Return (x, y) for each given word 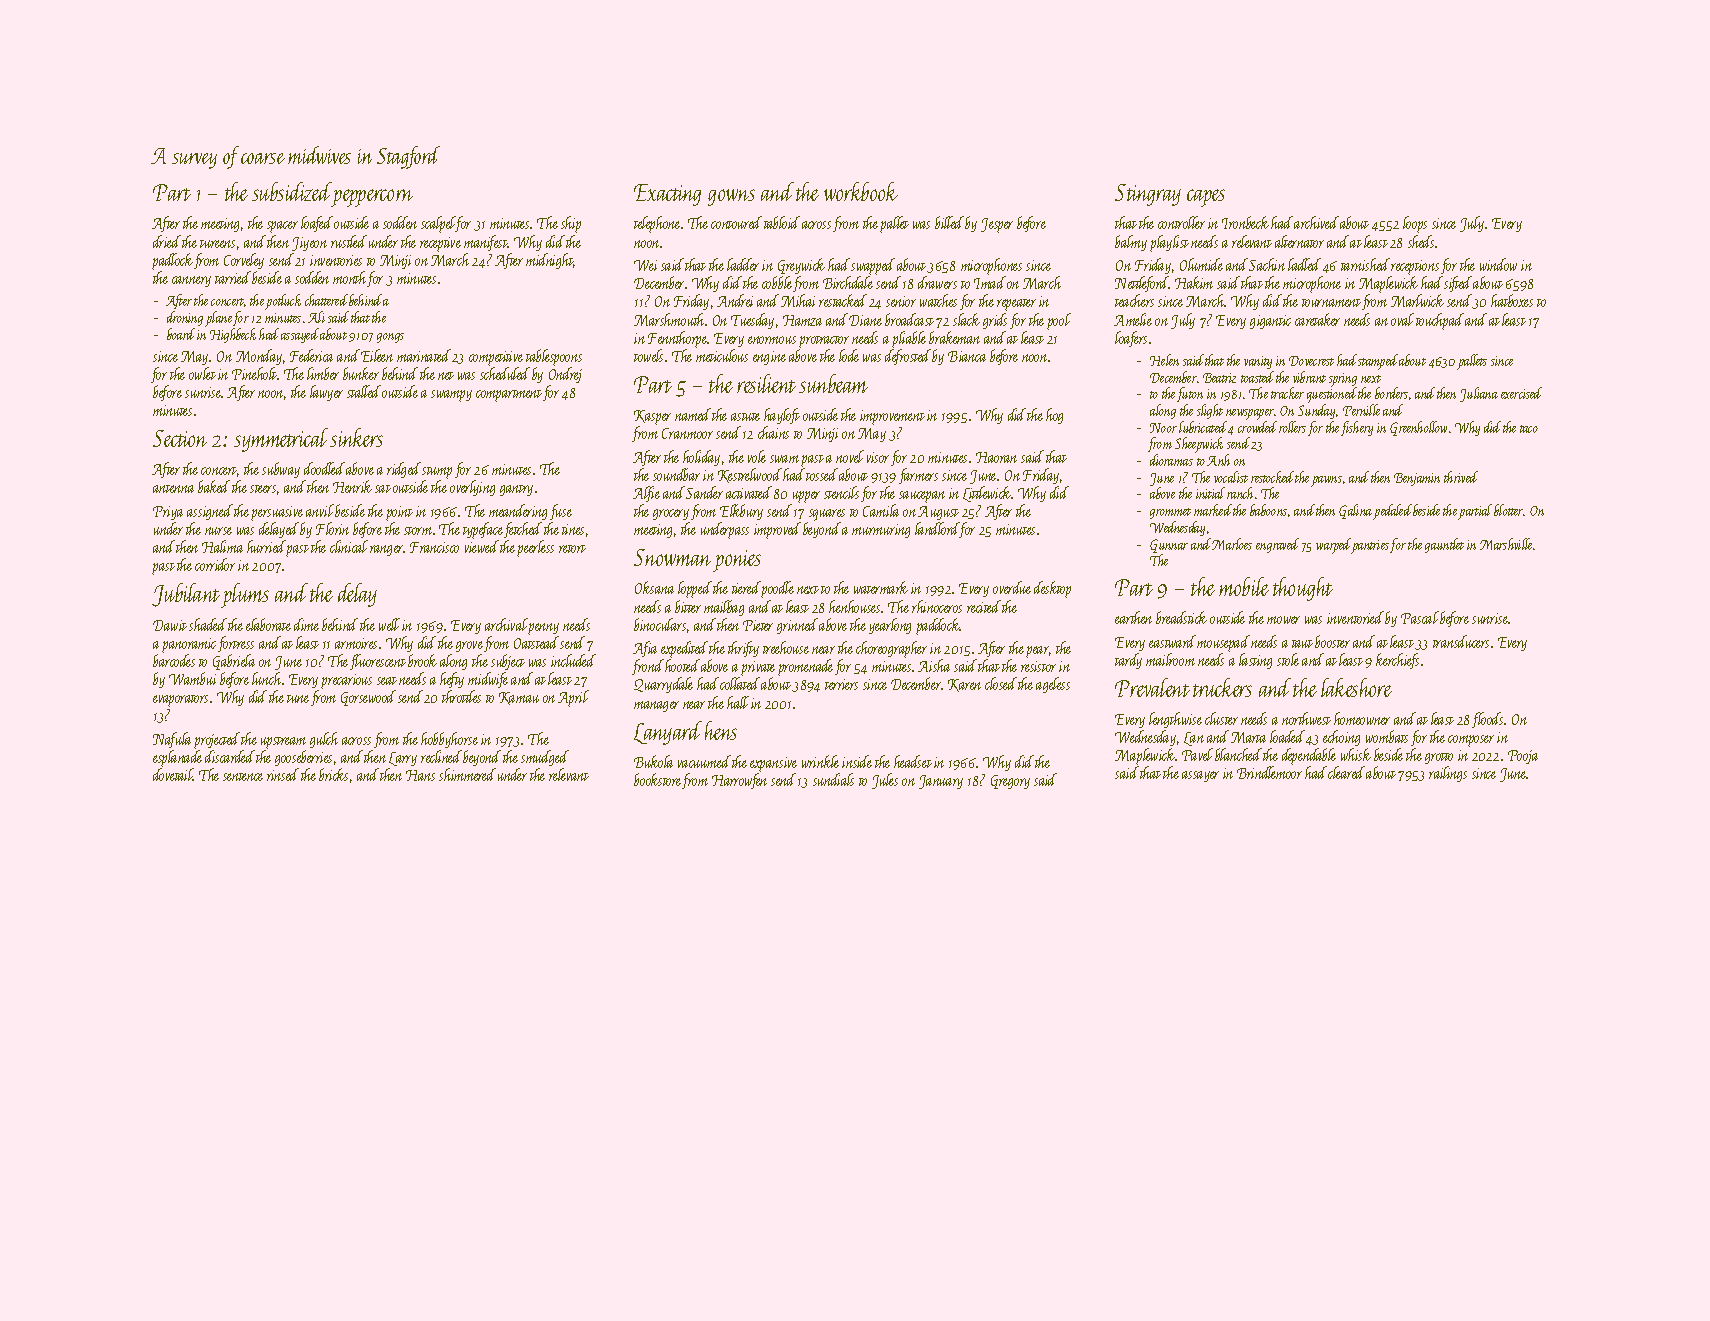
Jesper (997, 225)
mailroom (1170, 659)
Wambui (192, 678)
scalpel (438, 224)
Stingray (1148, 195)
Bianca (967, 356)
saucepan (922, 497)
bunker (361, 373)
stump (437, 473)
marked (1213, 510)
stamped (1378, 362)
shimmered (467, 774)
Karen (964, 685)
